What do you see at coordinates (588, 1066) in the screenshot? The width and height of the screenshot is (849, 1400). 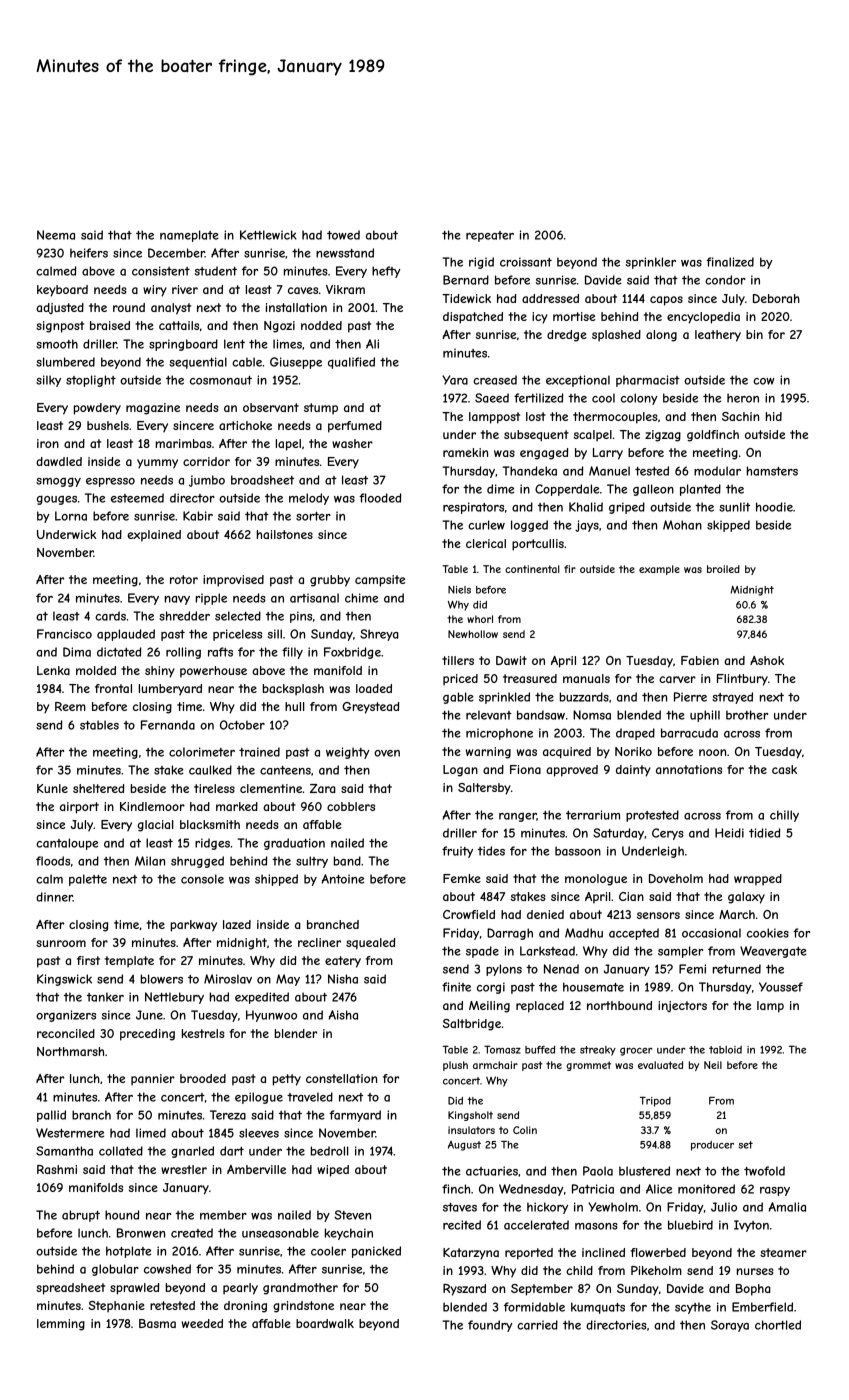 I see `grommet` at bounding box center [588, 1066].
